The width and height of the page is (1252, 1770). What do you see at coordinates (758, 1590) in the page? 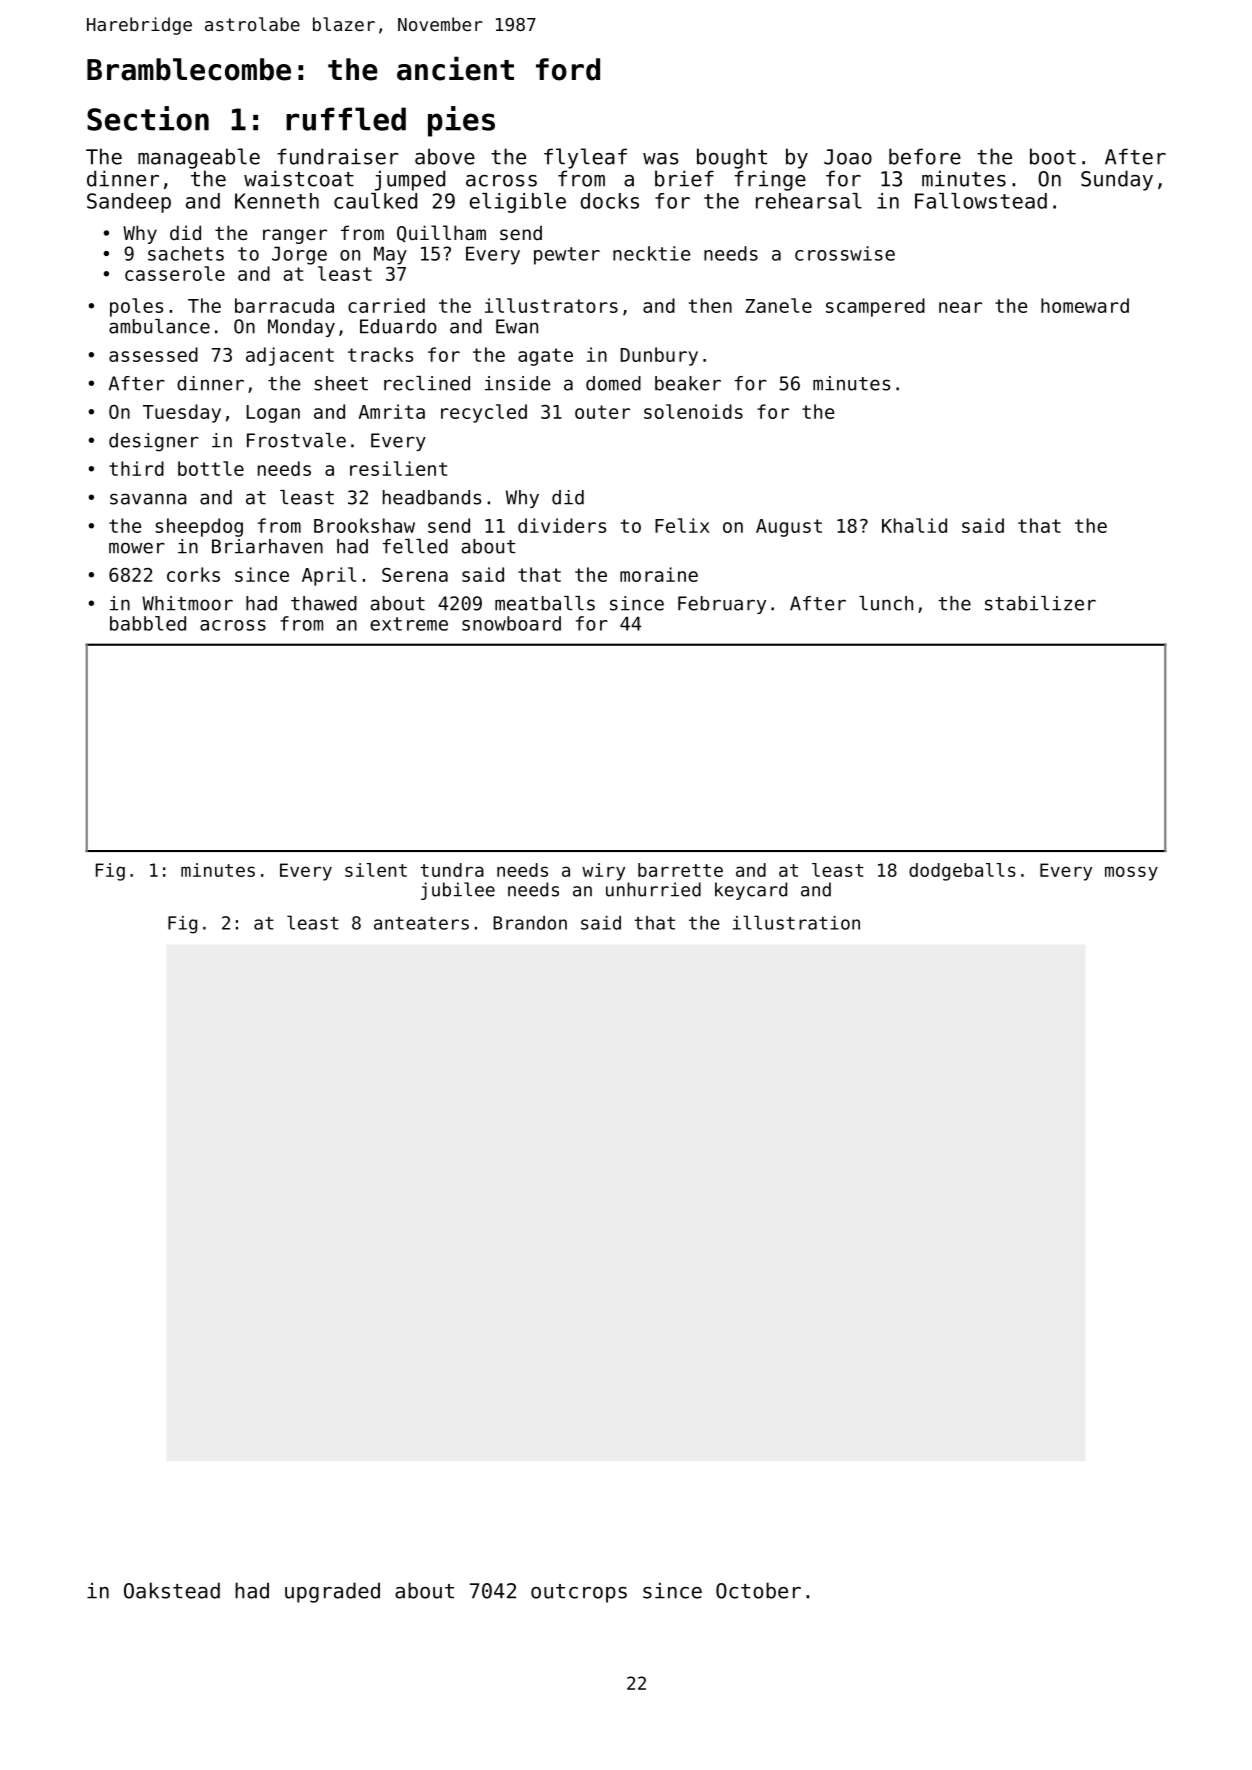
I see `October` at bounding box center [758, 1590].
